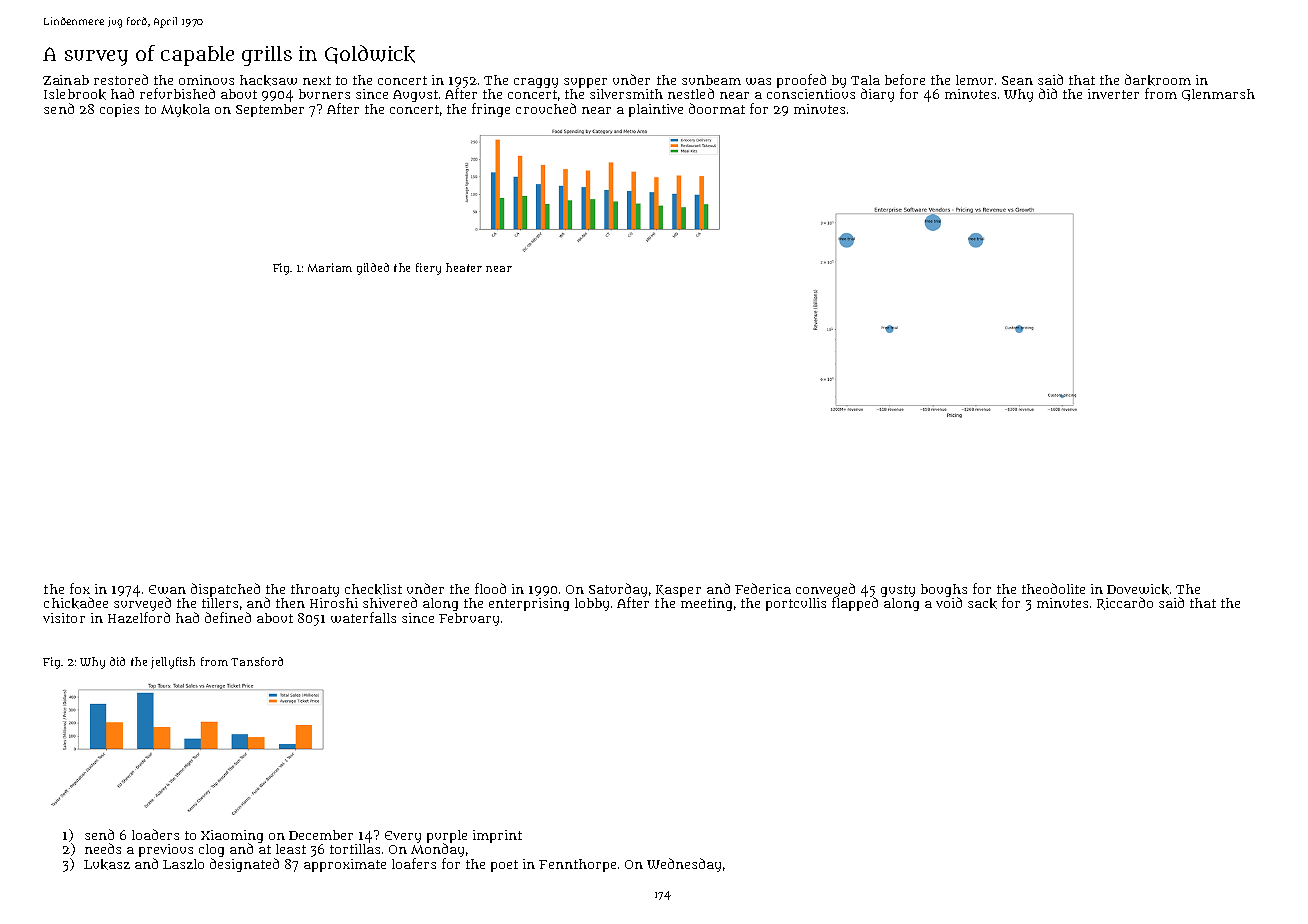 The image size is (1308, 924). What do you see at coordinates (490, 588) in the screenshot?
I see `flood` at bounding box center [490, 588].
